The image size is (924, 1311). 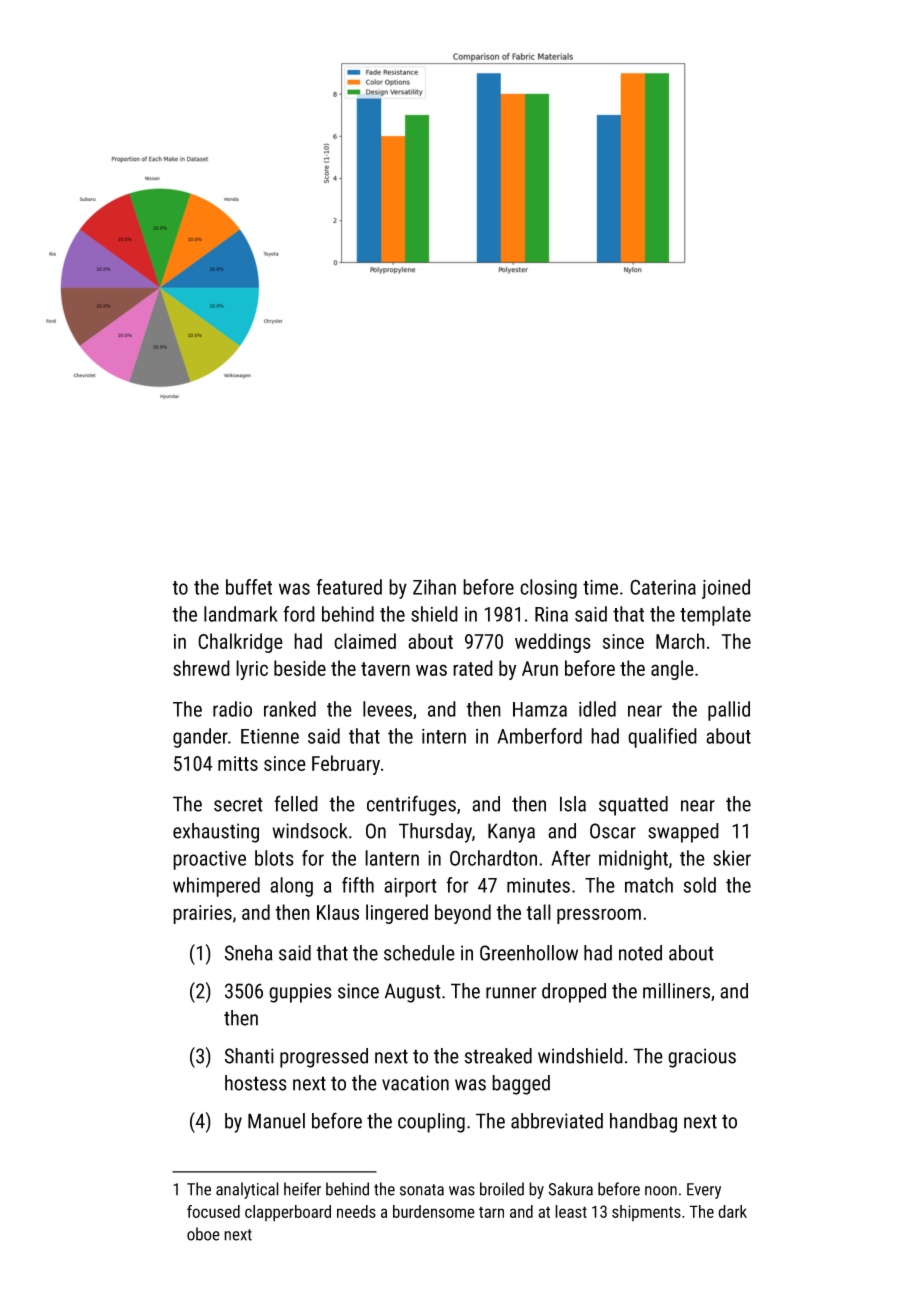 I want to click on needs, so click(x=356, y=1211).
